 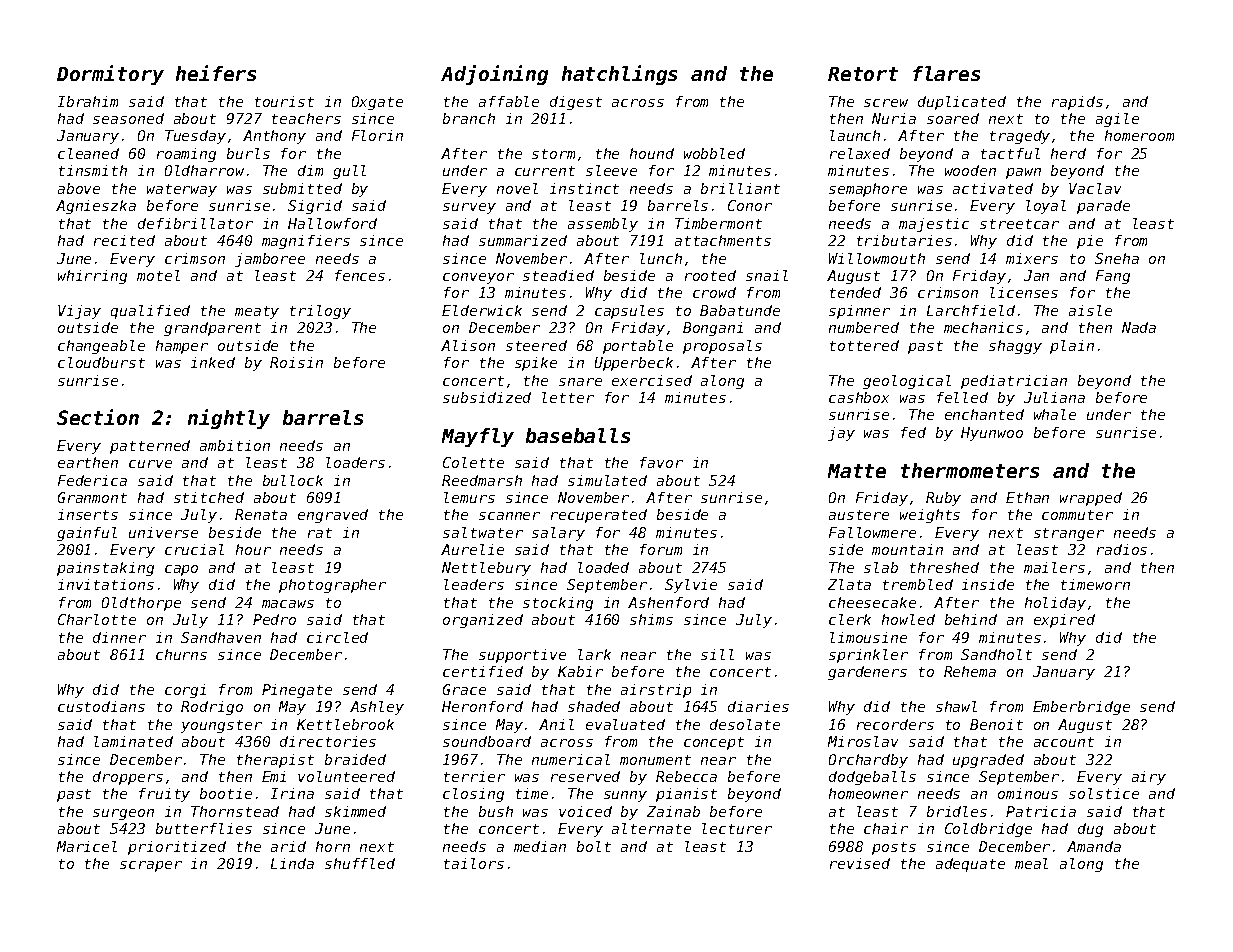 What do you see at coordinates (863, 74) in the screenshot?
I see `Retort` at bounding box center [863, 74].
